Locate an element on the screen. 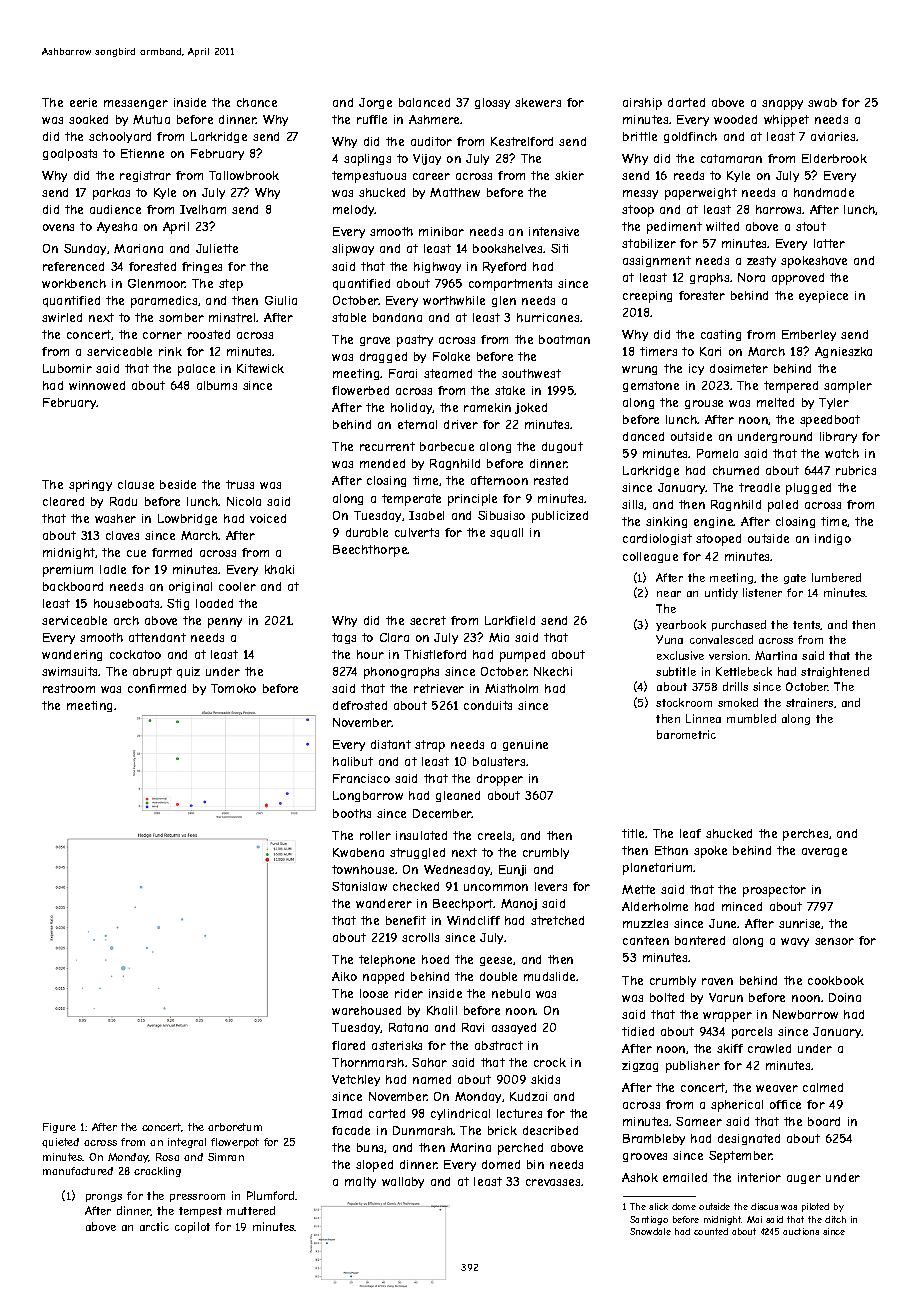  confirmed is located at coordinates (157, 688).
